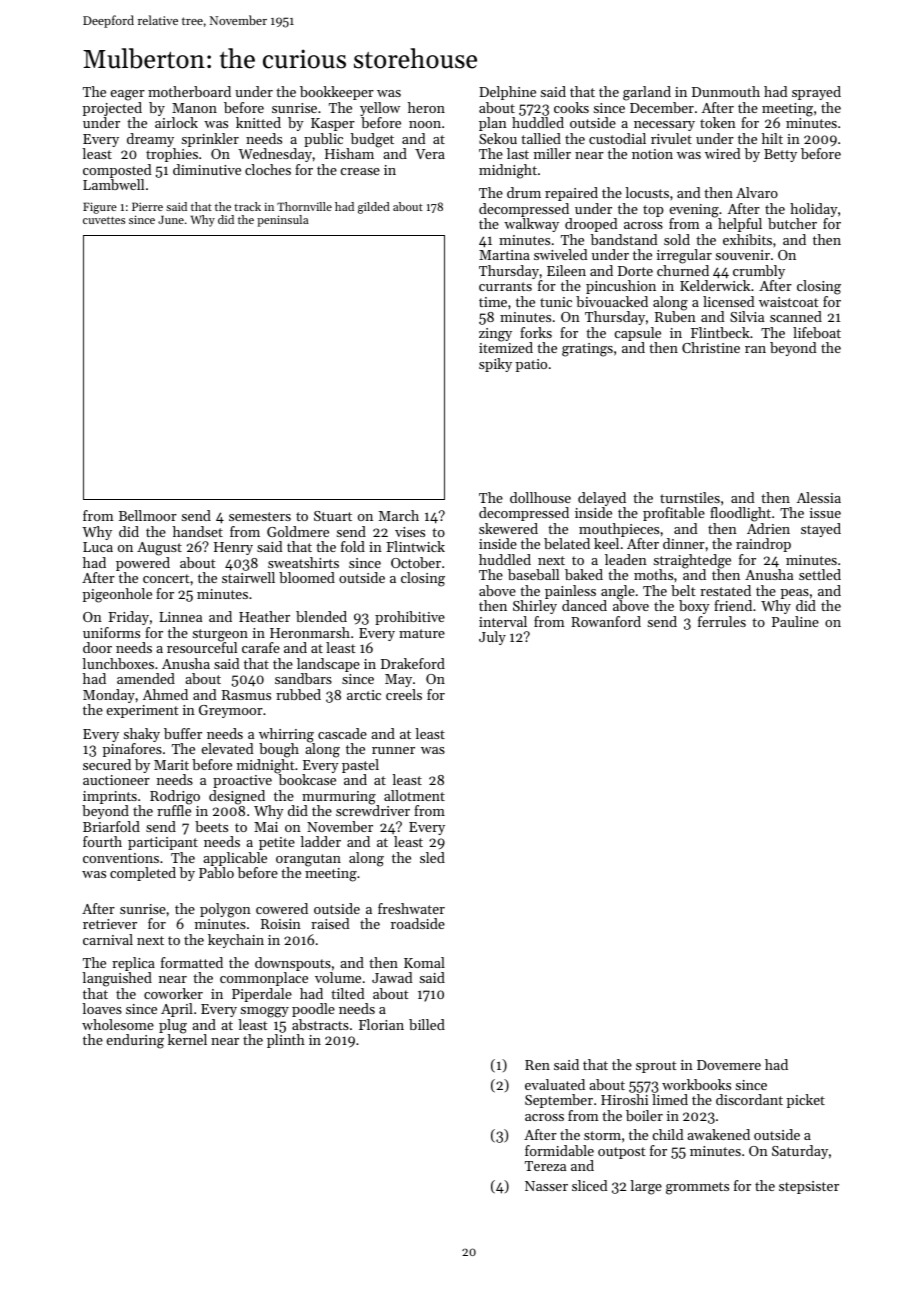 The image size is (924, 1308). What do you see at coordinates (118, 1024) in the screenshot?
I see `wholesome` at bounding box center [118, 1024].
